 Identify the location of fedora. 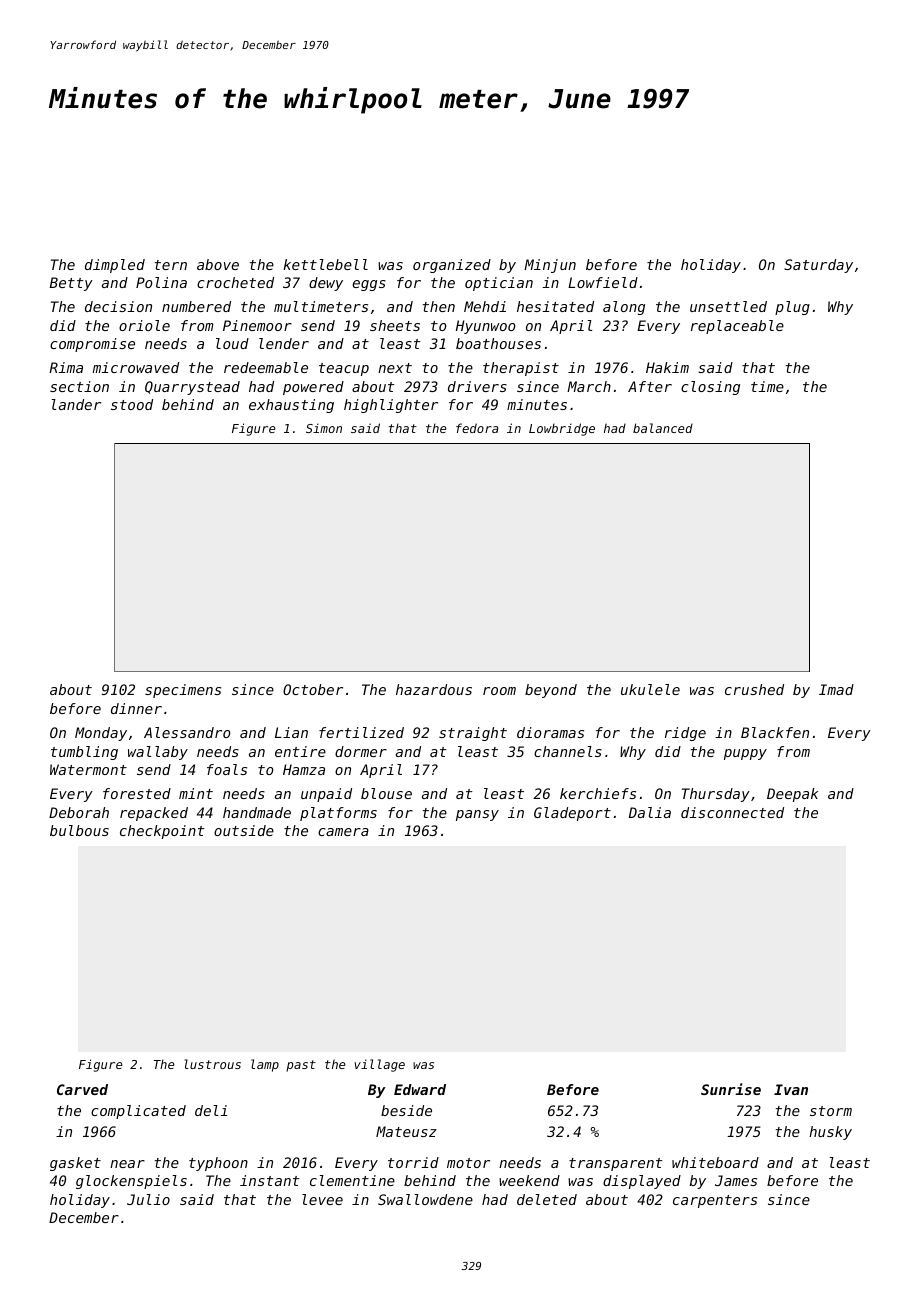
(477, 428).
